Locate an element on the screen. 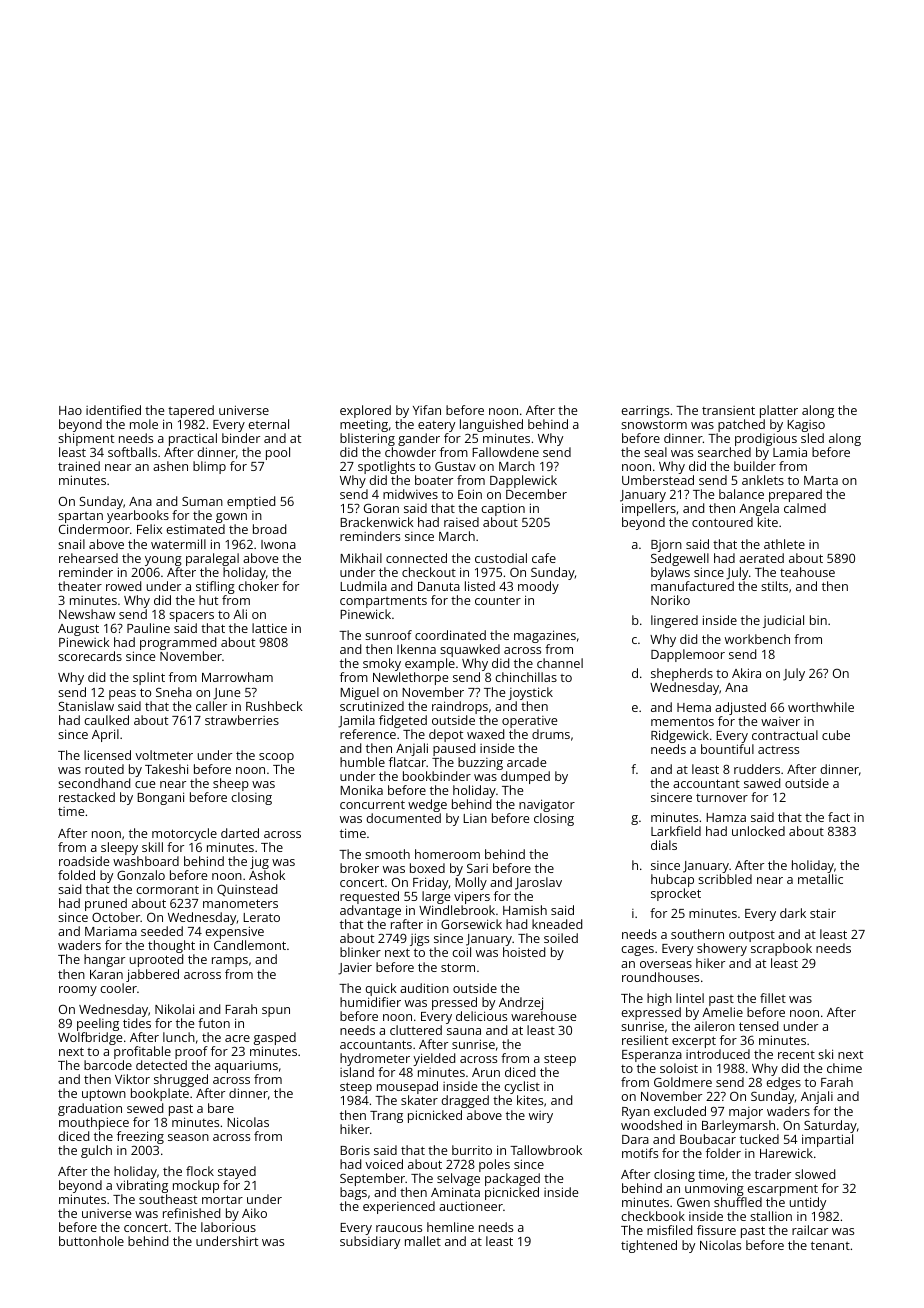 Image resolution: width=924 pixels, height=1308 pixels. profitable is located at coordinates (142, 1052).
